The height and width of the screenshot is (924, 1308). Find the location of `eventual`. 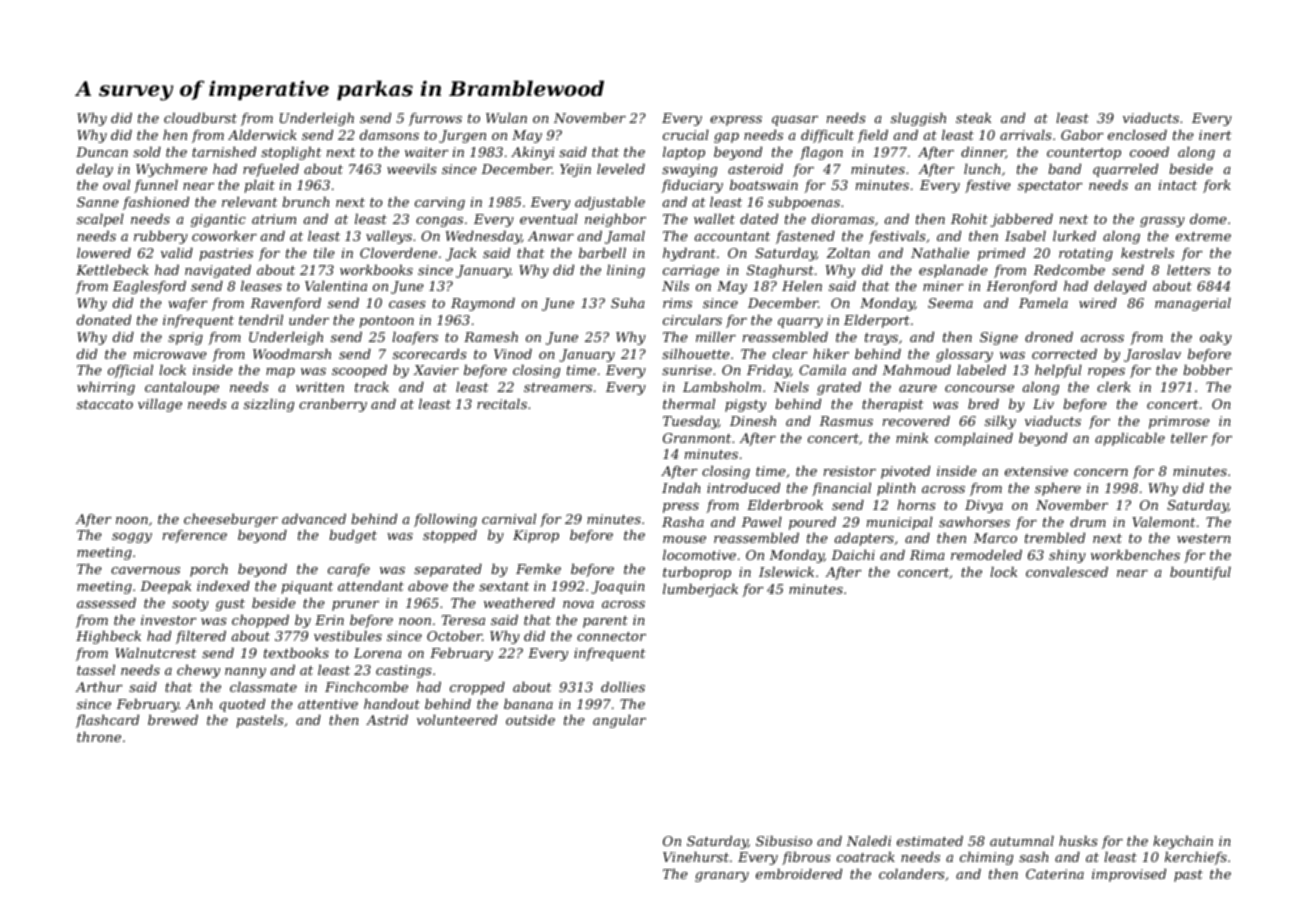

eventual is located at coordinates (549, 219).
